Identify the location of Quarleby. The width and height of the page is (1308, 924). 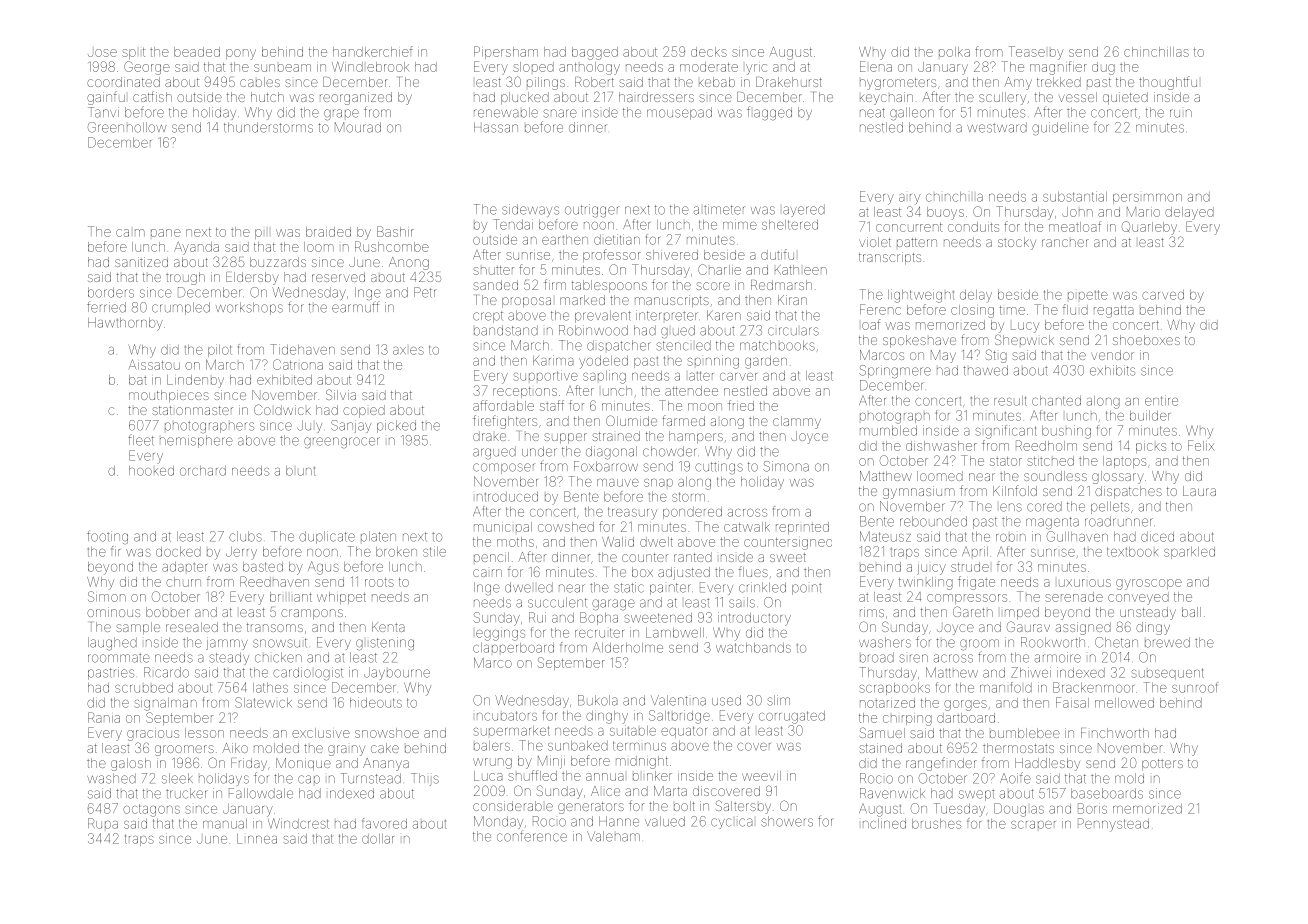
(1149, 228).
